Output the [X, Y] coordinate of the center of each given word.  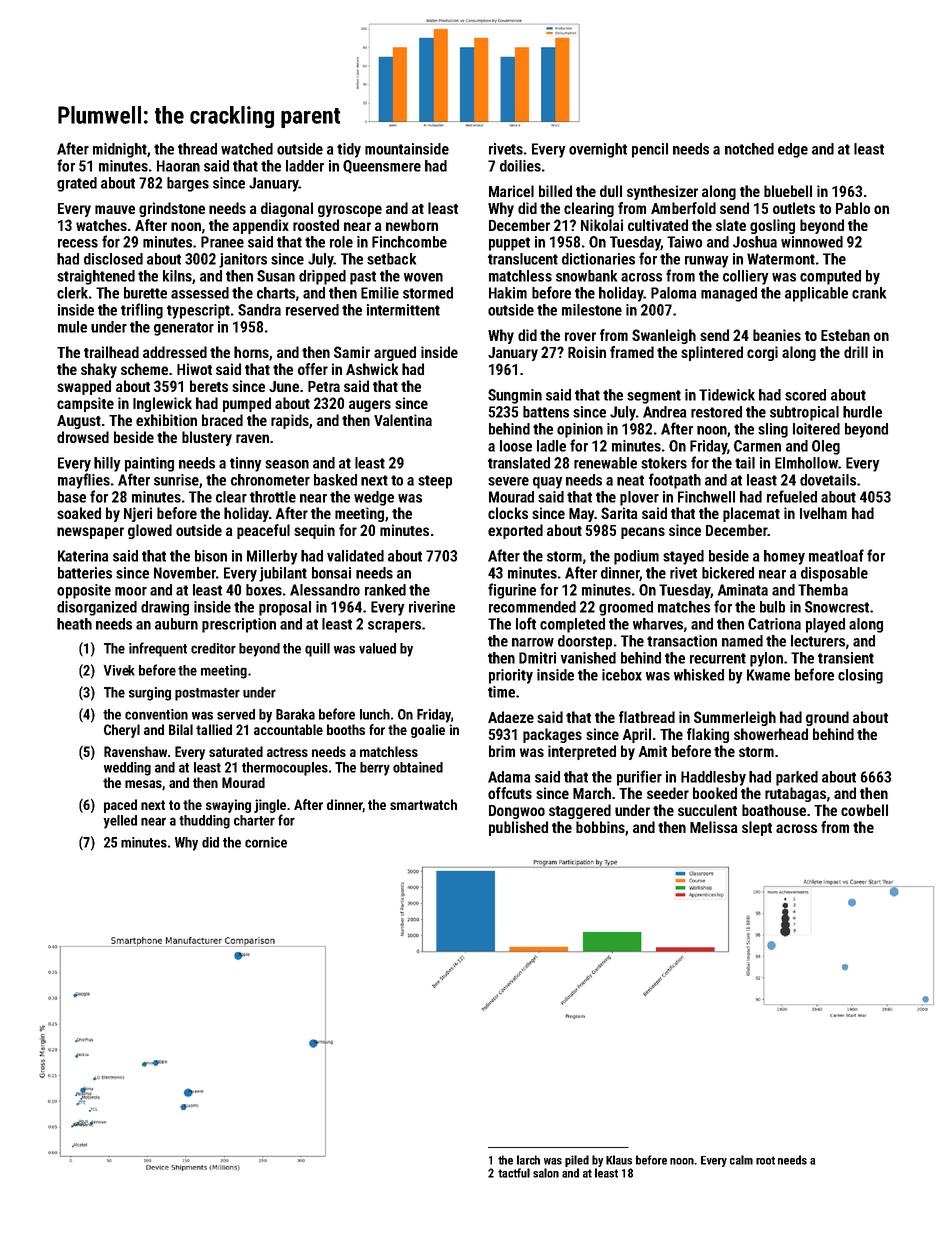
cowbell [864, 810]
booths [346, 729]
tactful [514, 1173]
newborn [412, 225]
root [765, 1160]
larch [528, 1160]
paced [120, 806]
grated [77, 184]
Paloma [673, 293]
